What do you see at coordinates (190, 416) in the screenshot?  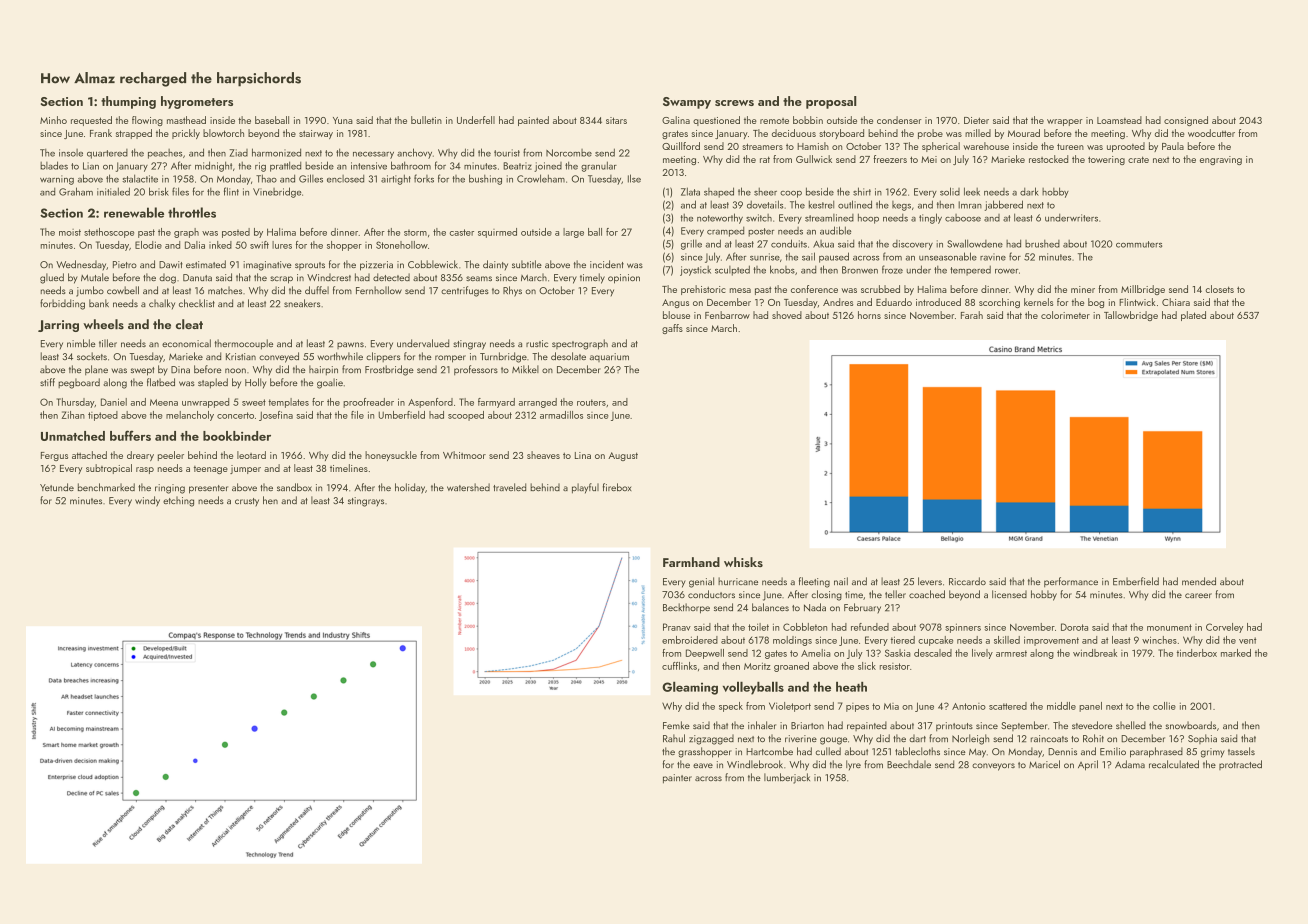 I see `melancholy` at bounding box center [190, 416].
